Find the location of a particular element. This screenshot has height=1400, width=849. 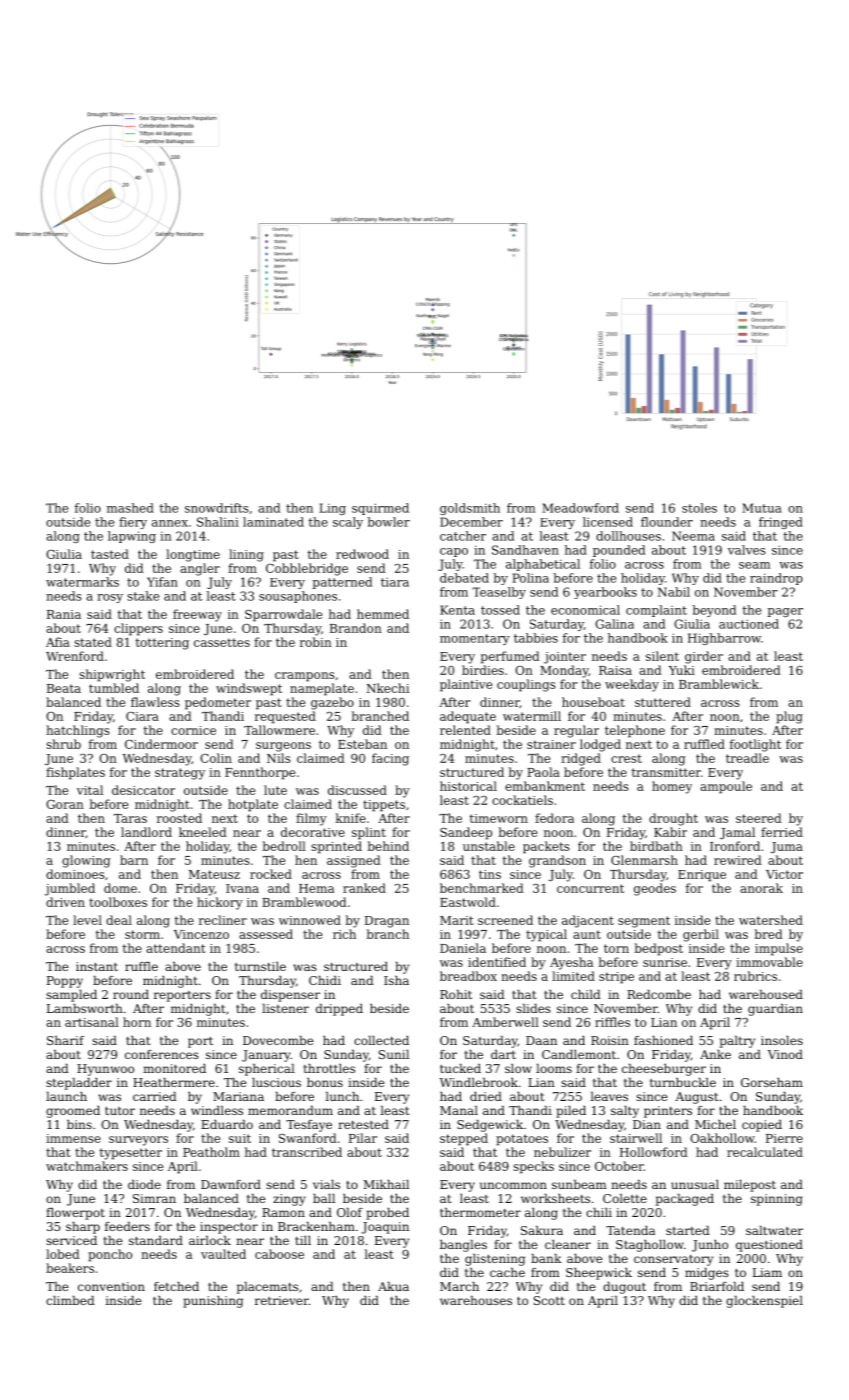

specks is located at coordinates (533, 1167).
